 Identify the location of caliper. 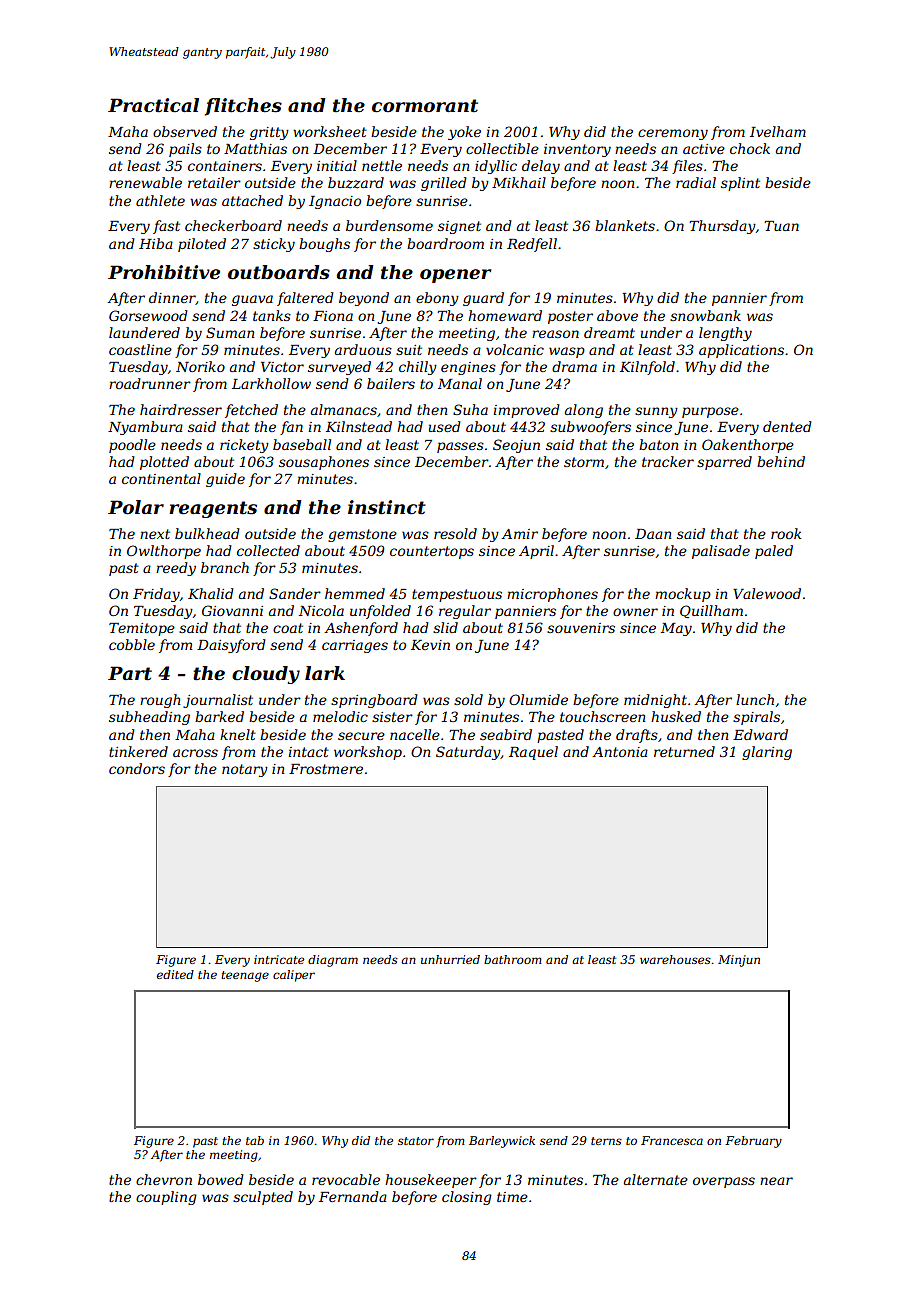
(294, 976).
